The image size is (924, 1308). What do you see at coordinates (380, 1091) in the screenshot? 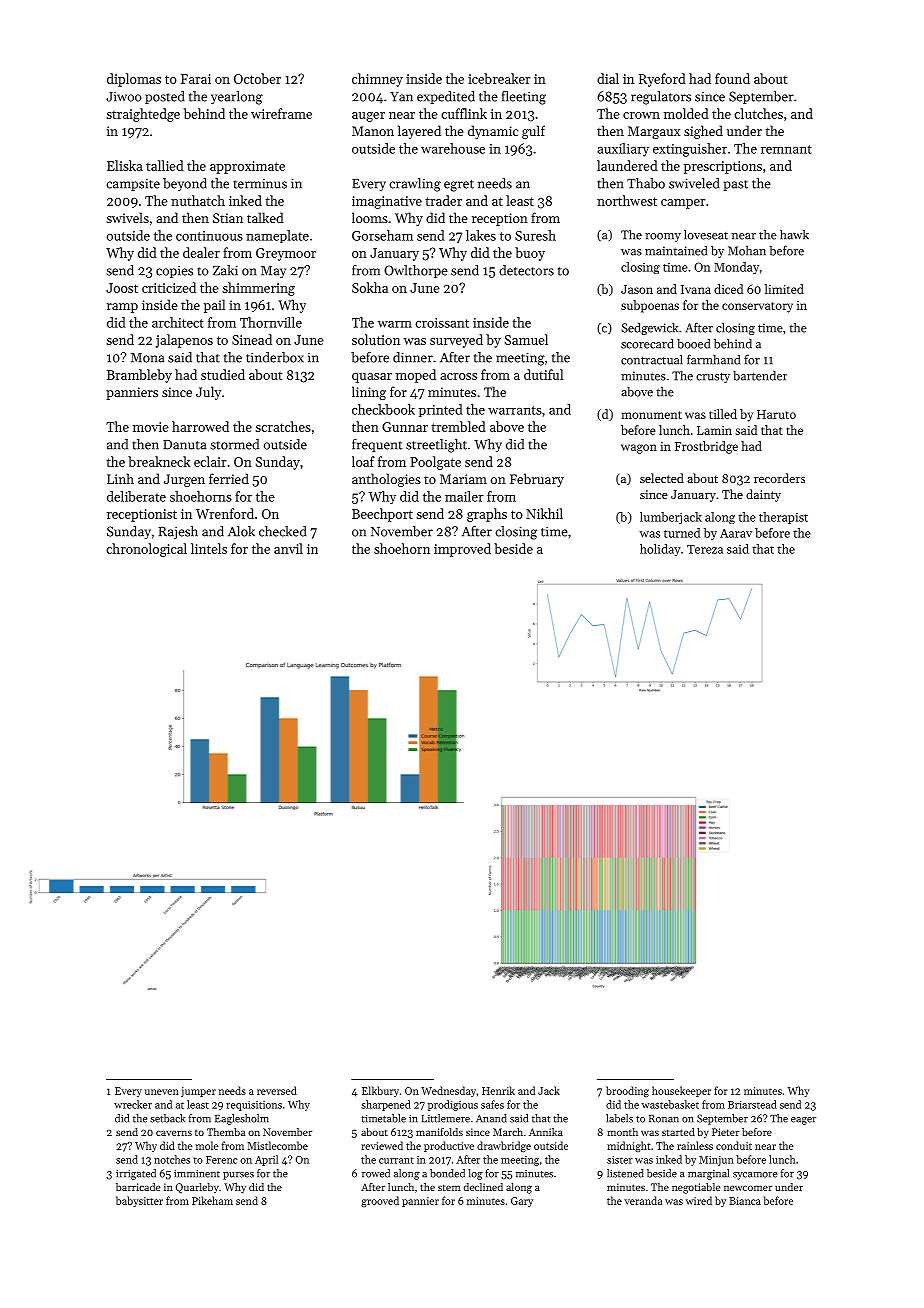
I see `Elkbury` at bounding box center [380, 1091].
